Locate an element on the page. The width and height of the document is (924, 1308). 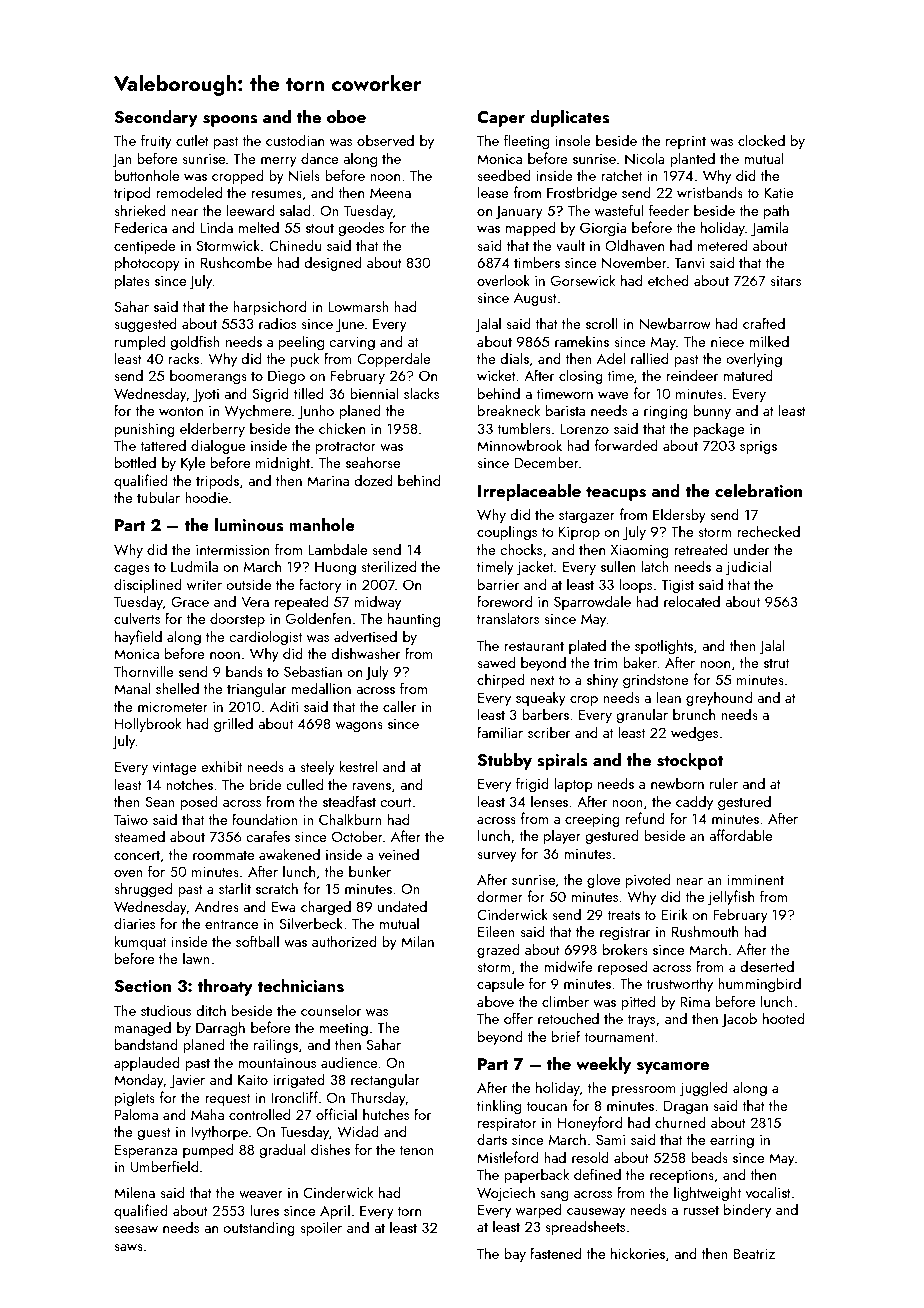
gradual is located at coordinates (283, 1150).
